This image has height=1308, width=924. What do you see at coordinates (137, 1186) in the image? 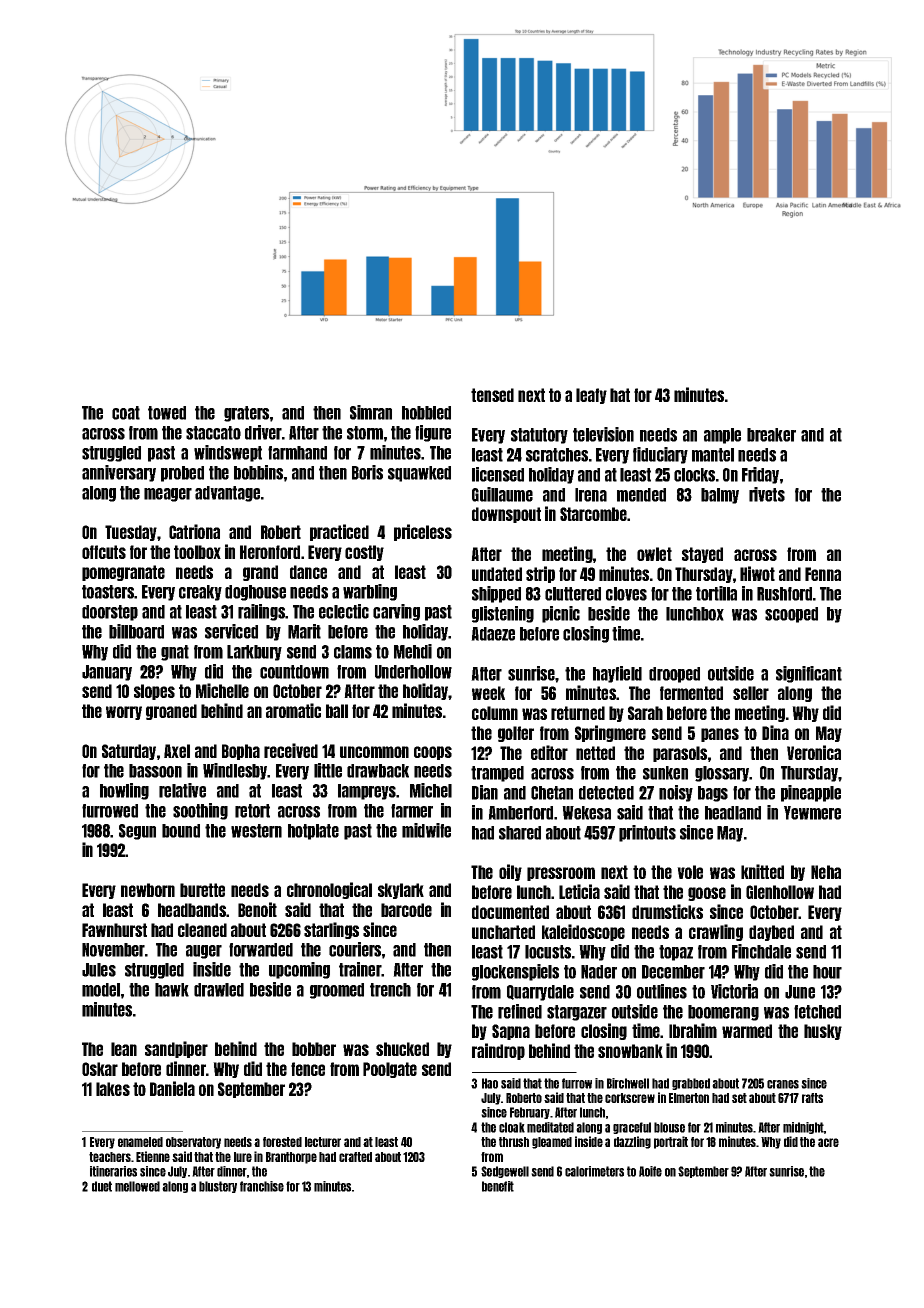
I see `mellowed` at bounding box center [137, 1186].
